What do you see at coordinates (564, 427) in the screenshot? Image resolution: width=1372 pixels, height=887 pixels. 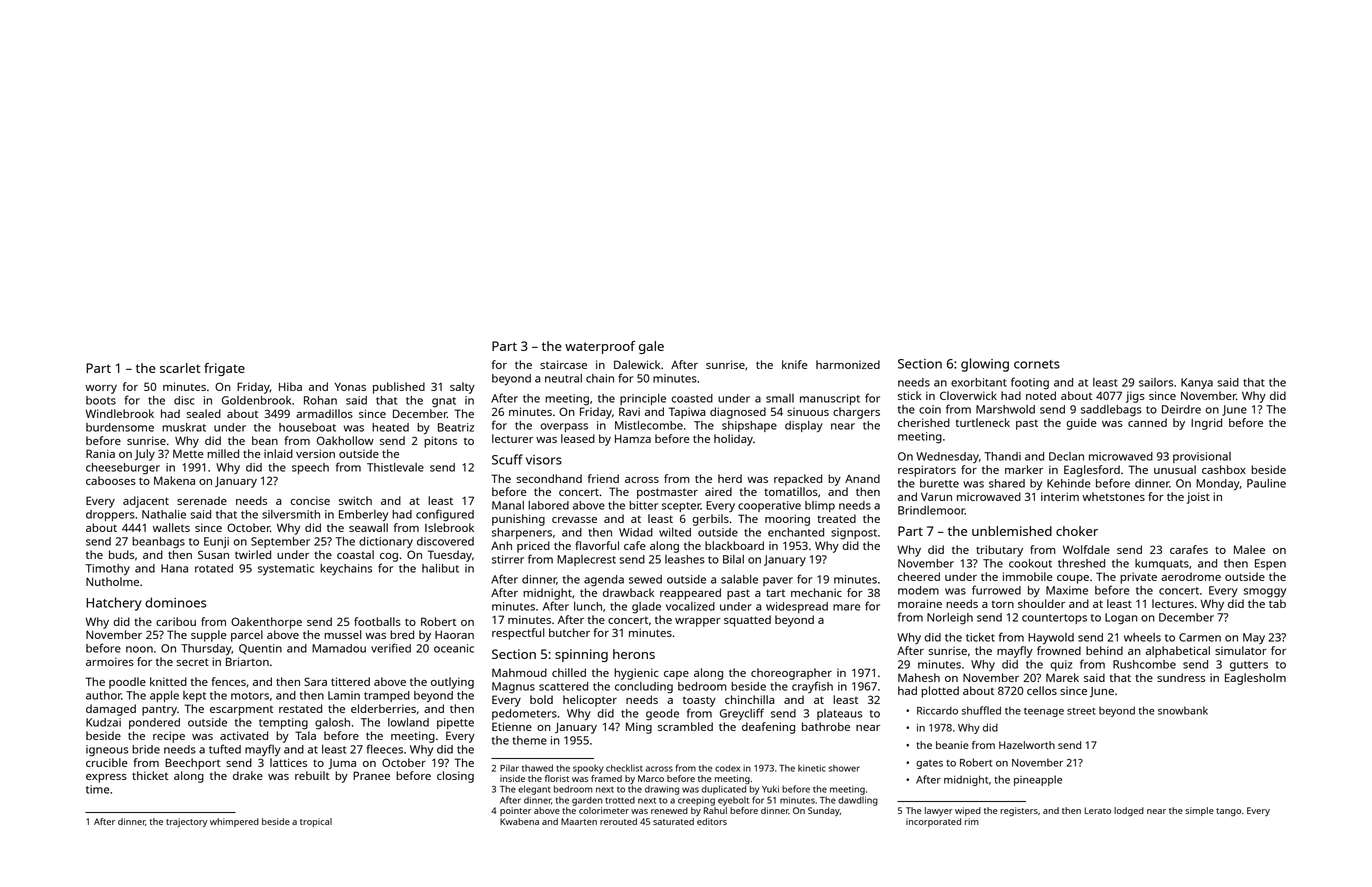 I see `overpass` at bounding box center [564, 427].
